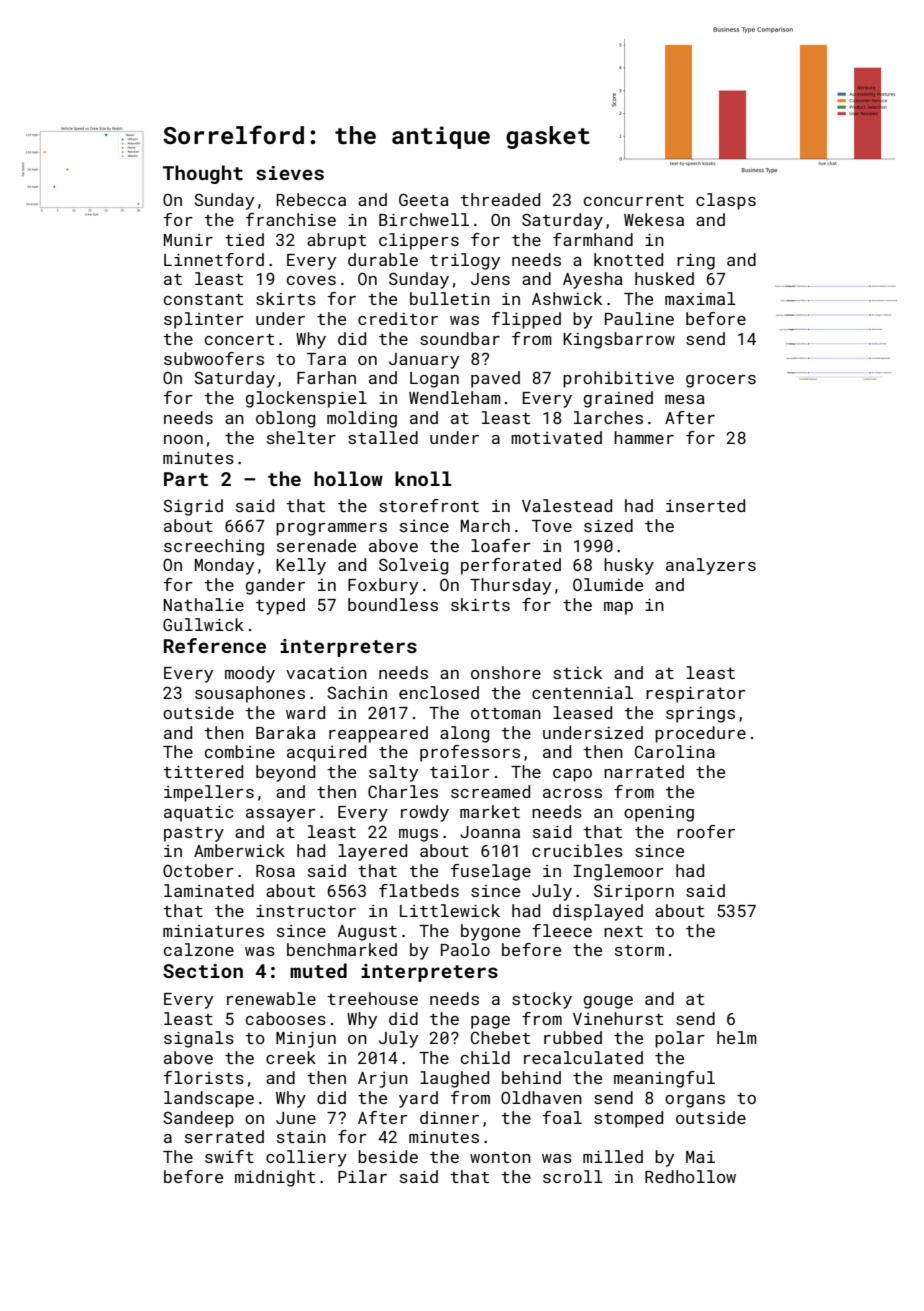  I want to click on scroll, so click(573, 1176).
